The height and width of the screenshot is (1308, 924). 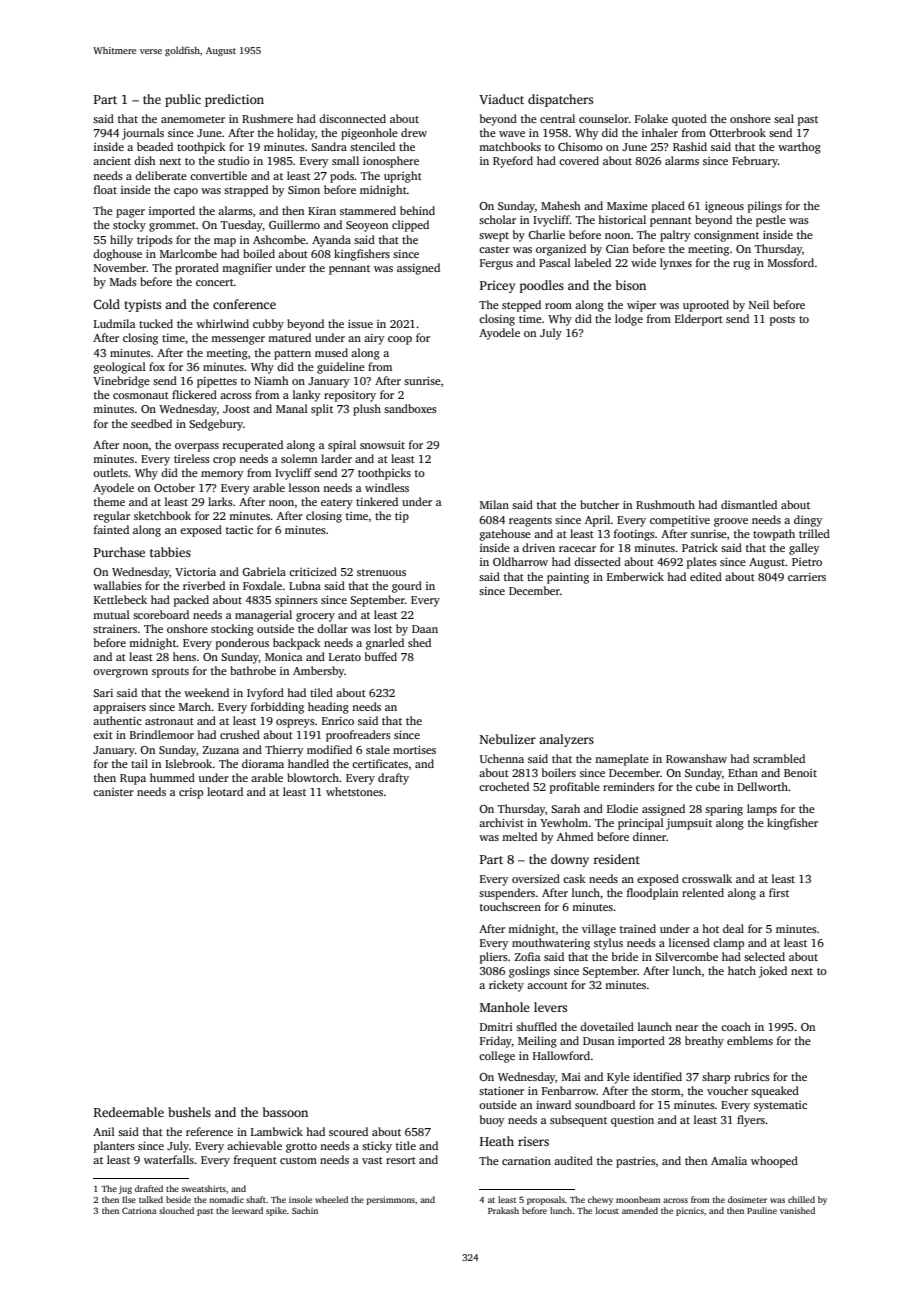 I want to click on reminders, so click(x=629, y=786).
